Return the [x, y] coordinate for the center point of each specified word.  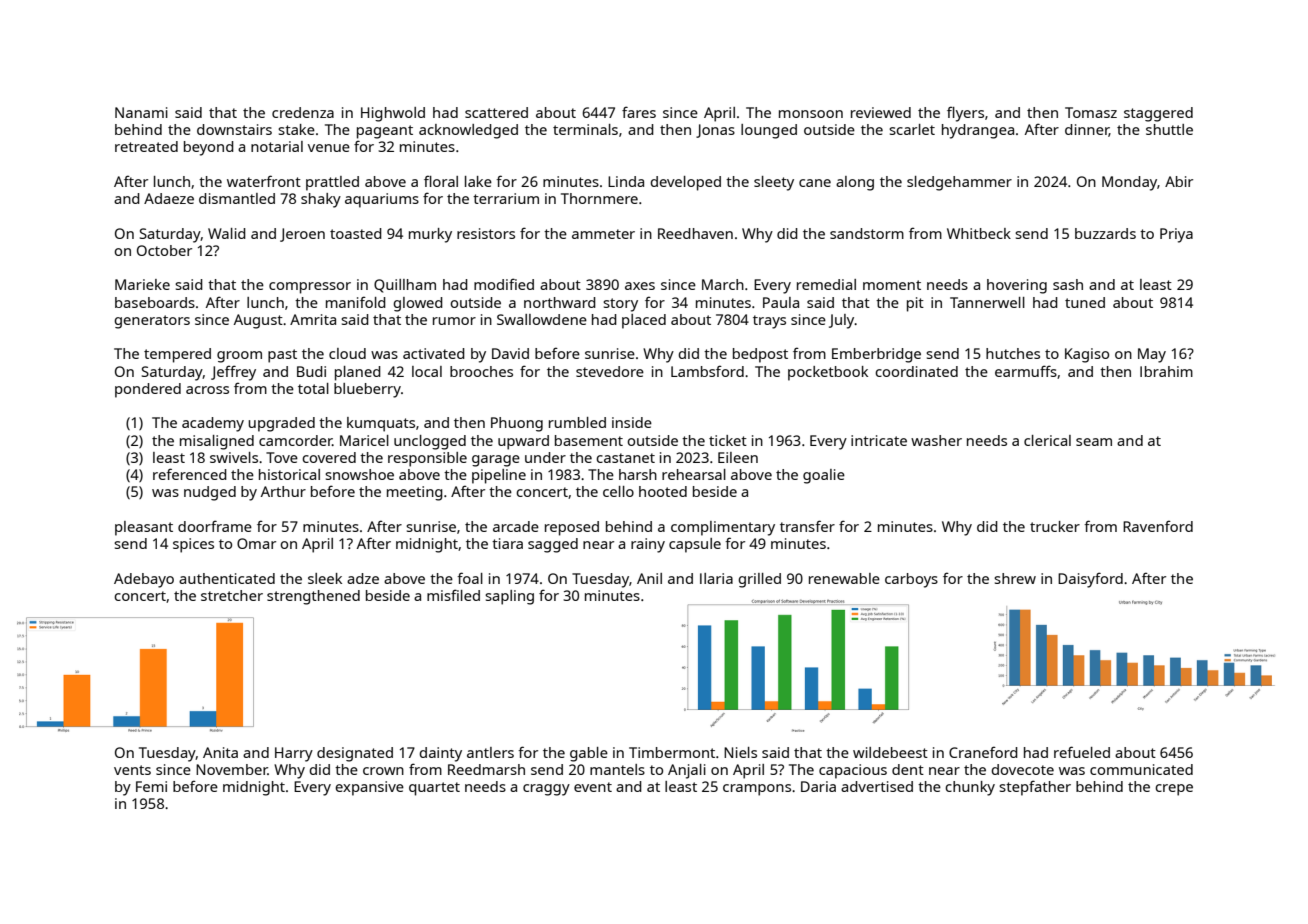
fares [639, 112]
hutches [1013, 353]
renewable [844, 578]
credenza [303, 112]
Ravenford [1158, 526]
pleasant [144, 528]
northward [560, 302]
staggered [1158, 114]
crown [383, 771]
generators [152, 322]
